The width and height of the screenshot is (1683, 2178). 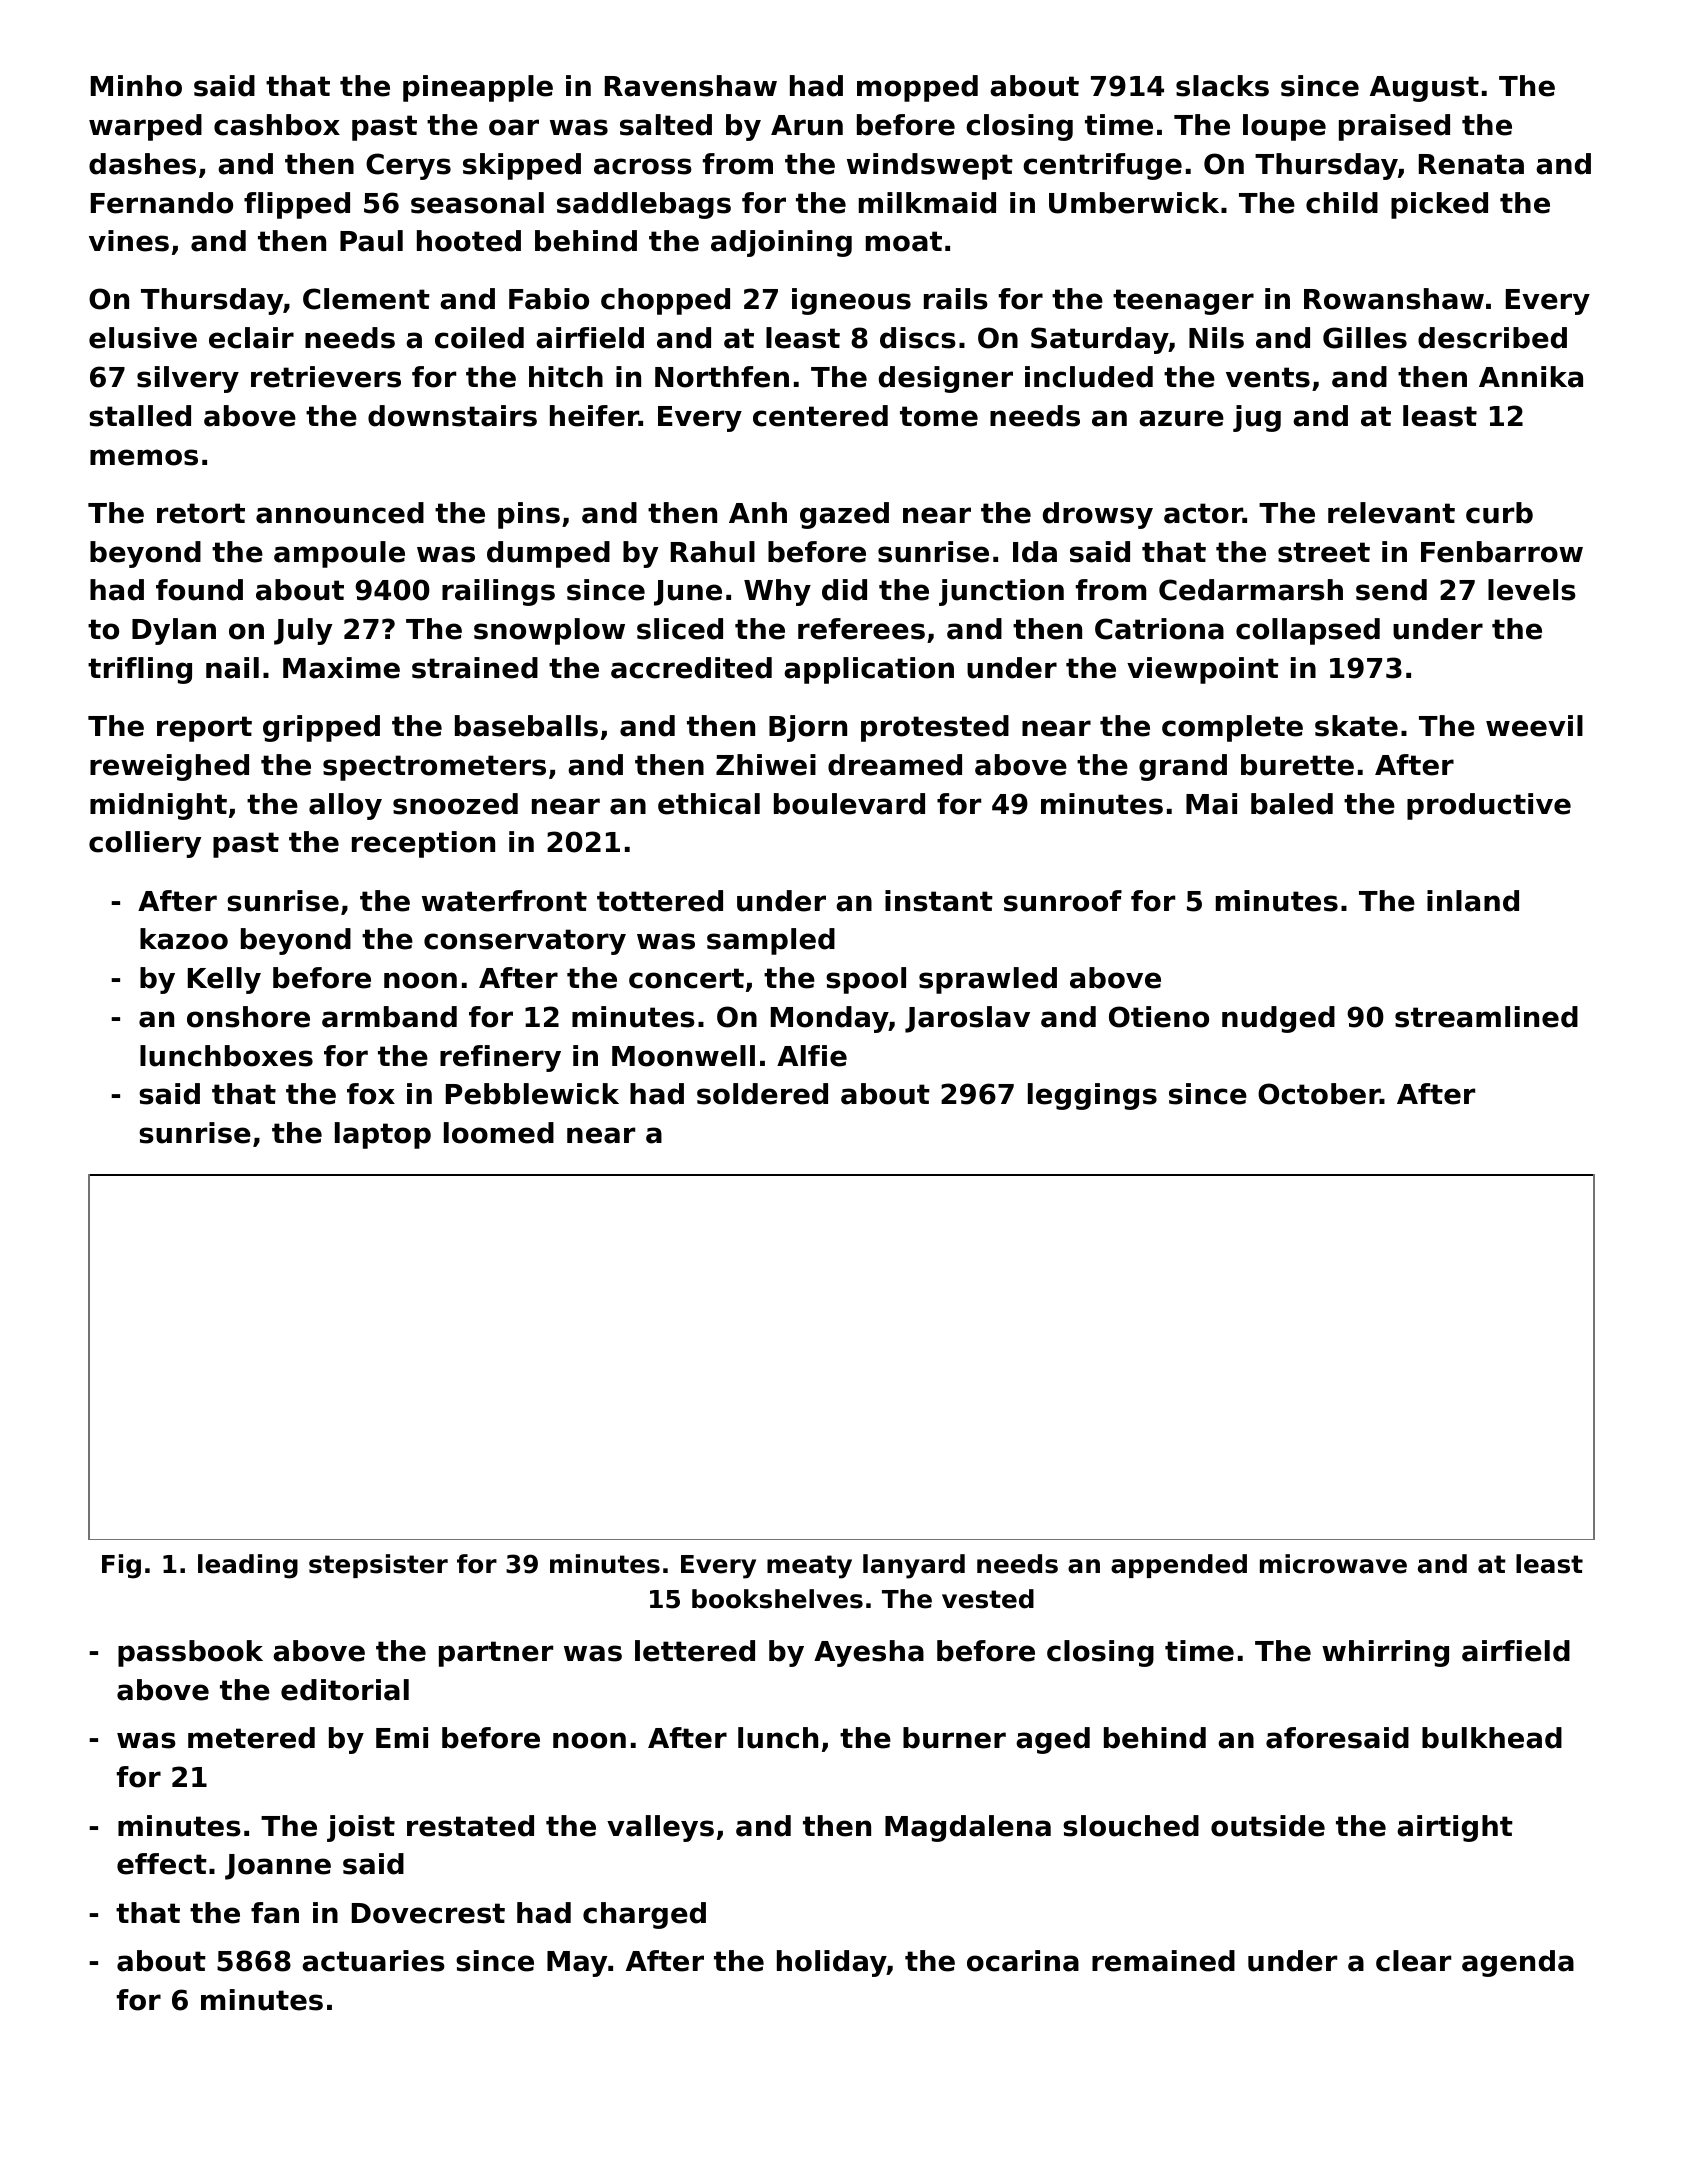 What do you see at coordinates (1063, 901) in the screenshot?
I see `sunroof` at bounding box center [1063, 901].
